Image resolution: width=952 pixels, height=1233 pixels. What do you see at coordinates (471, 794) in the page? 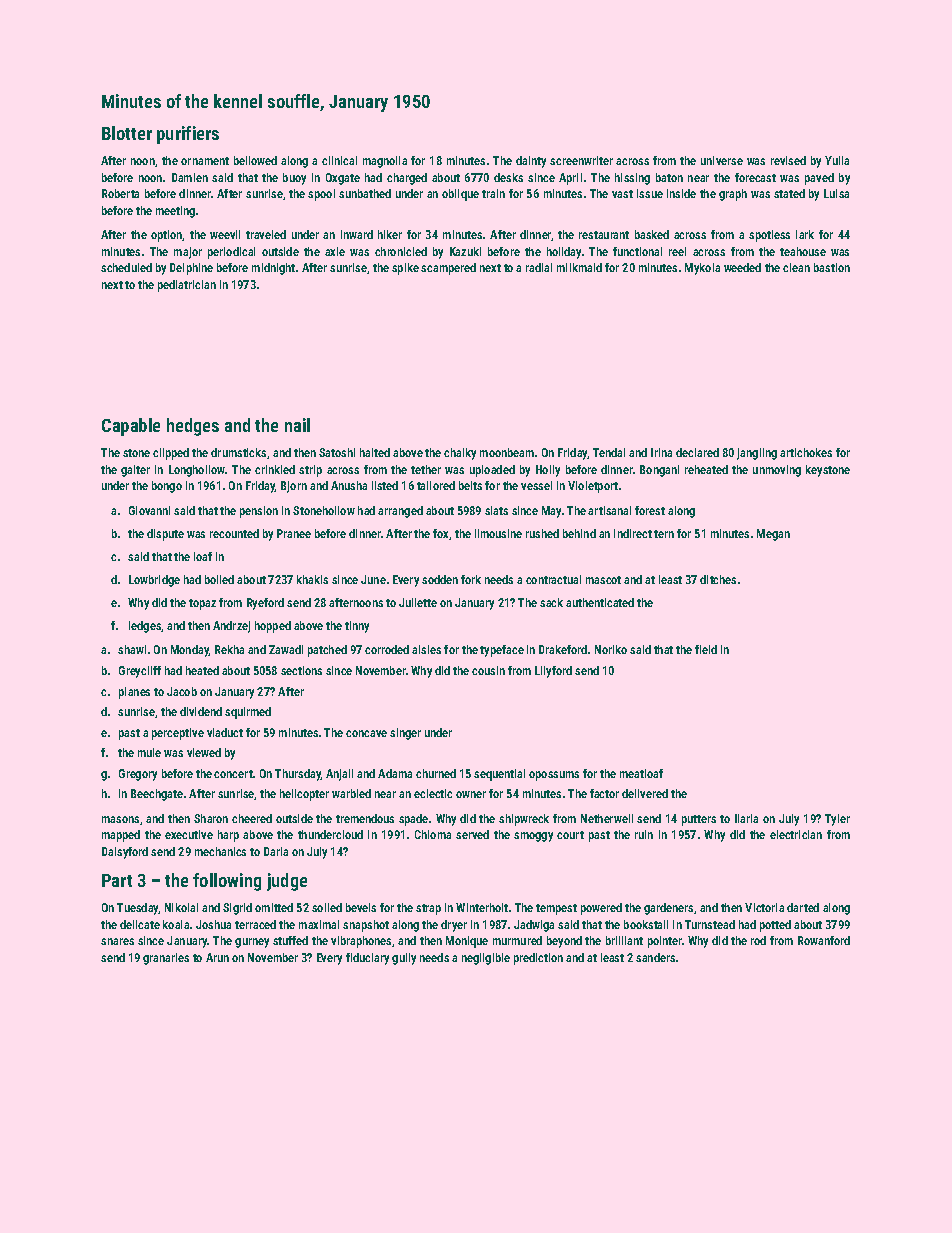
I see `owner` at bounding box center [471, 794].
